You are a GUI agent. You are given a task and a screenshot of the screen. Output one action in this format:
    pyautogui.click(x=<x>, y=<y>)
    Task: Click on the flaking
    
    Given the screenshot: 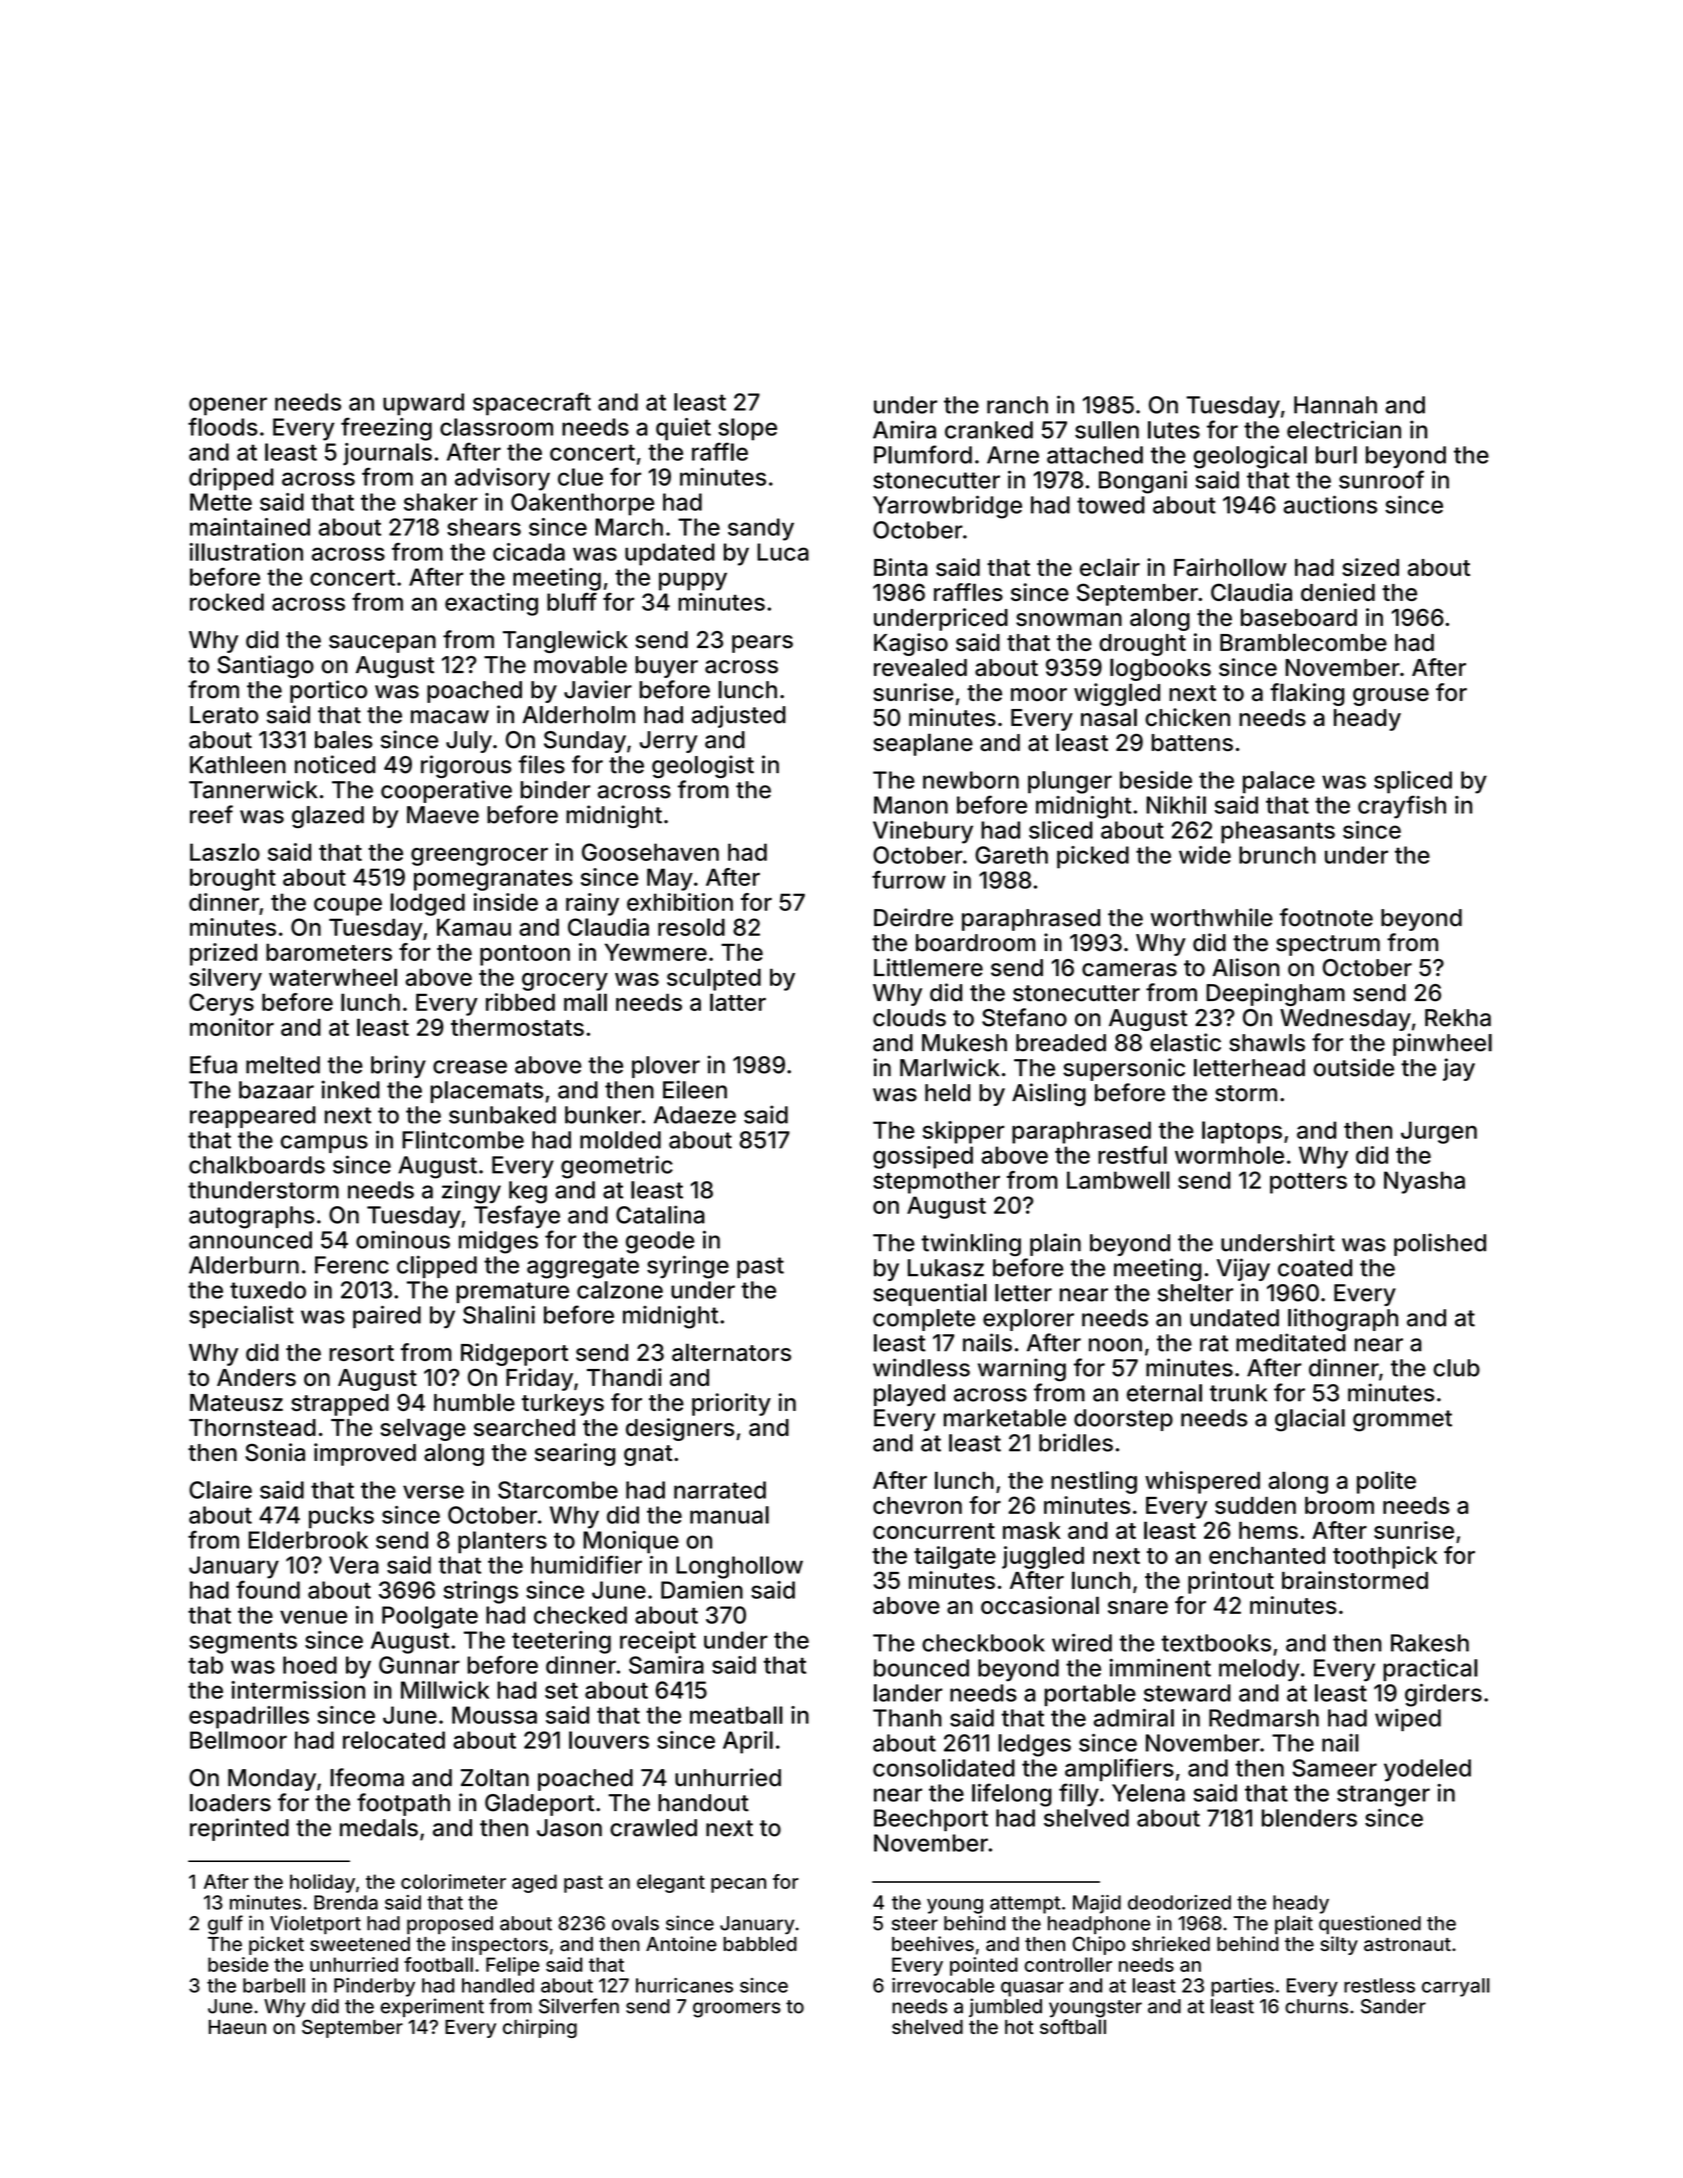 What is the action you would take?
    pyautogui.click(x=1307, y=694)
